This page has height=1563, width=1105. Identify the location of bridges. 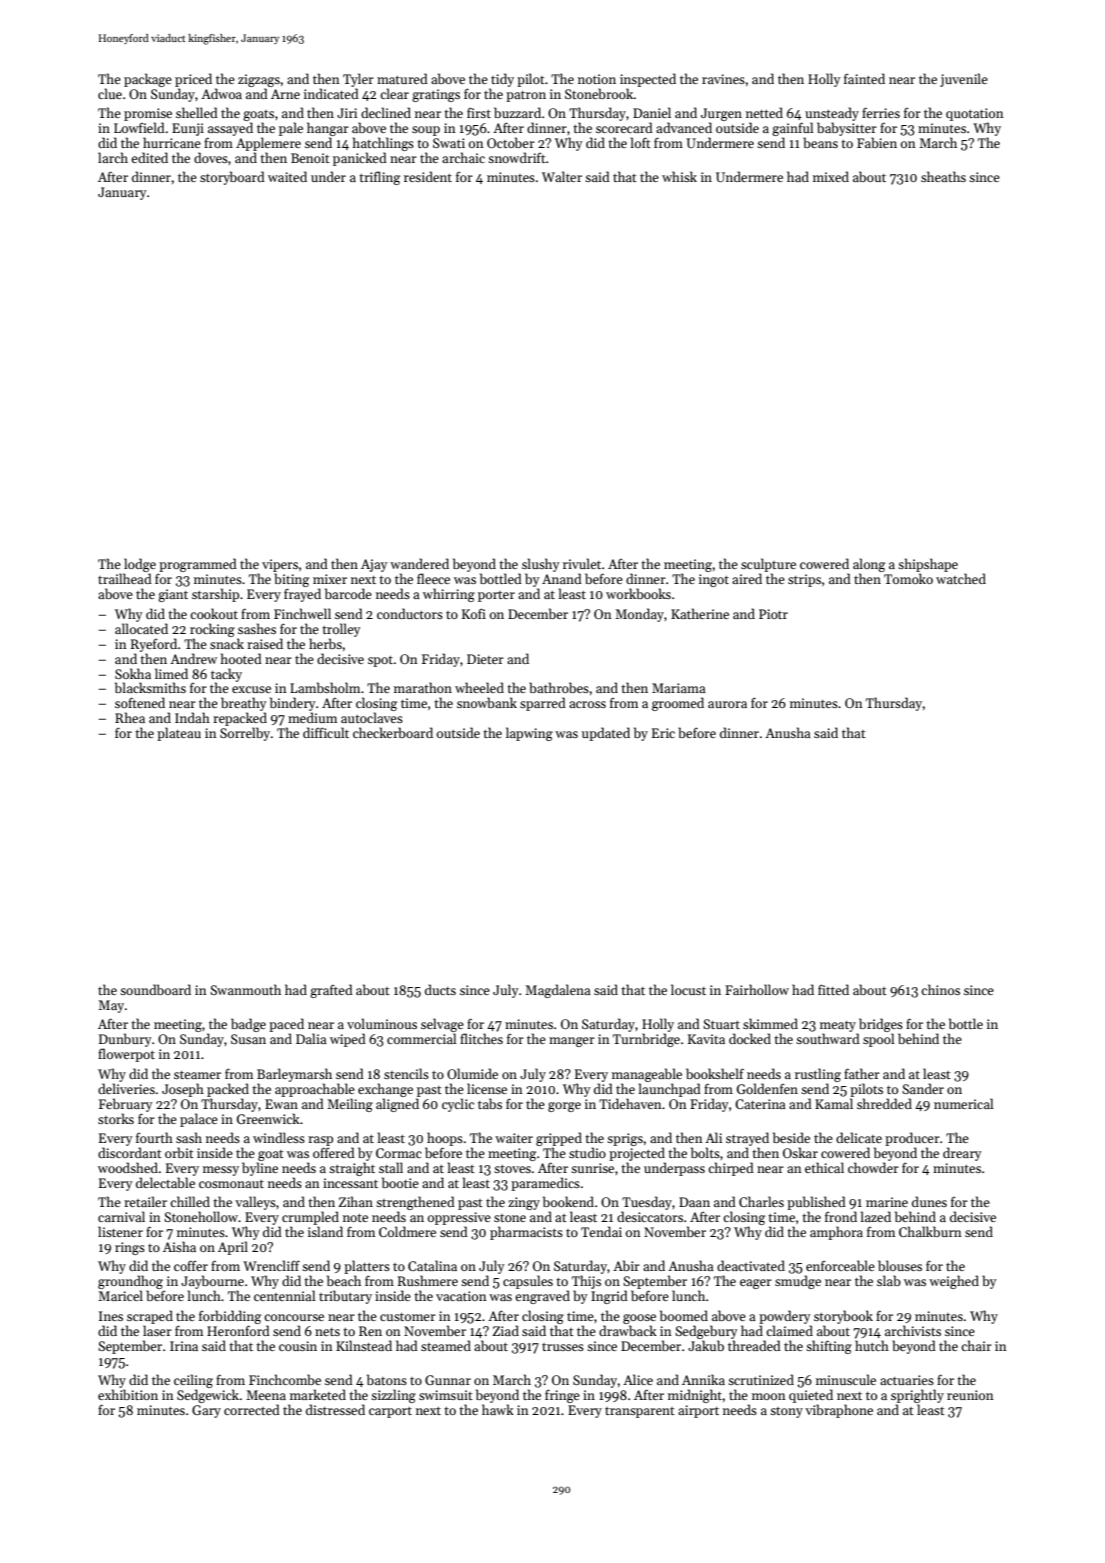
(881, 1025).
